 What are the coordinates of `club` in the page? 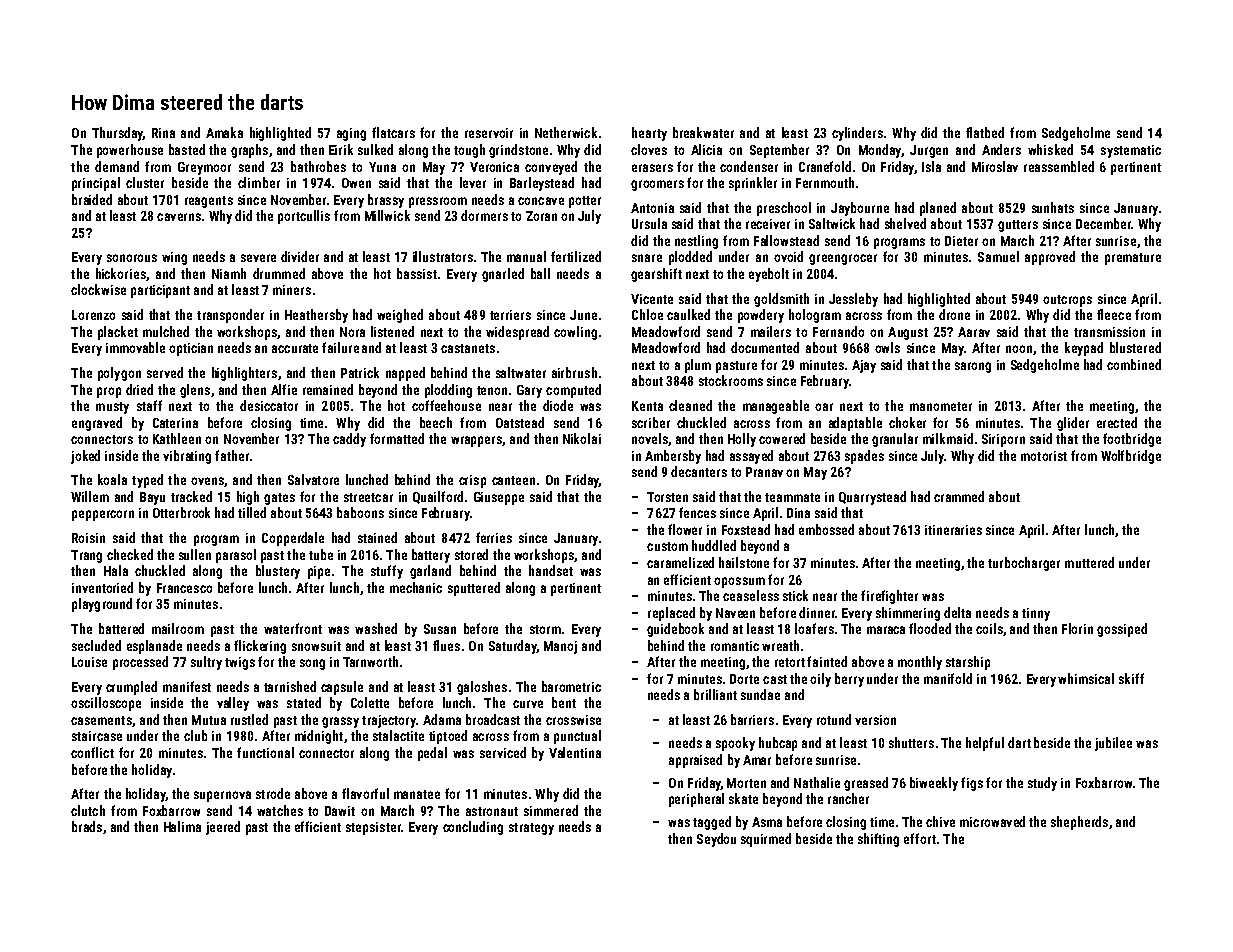 It's located at (195, 735).
